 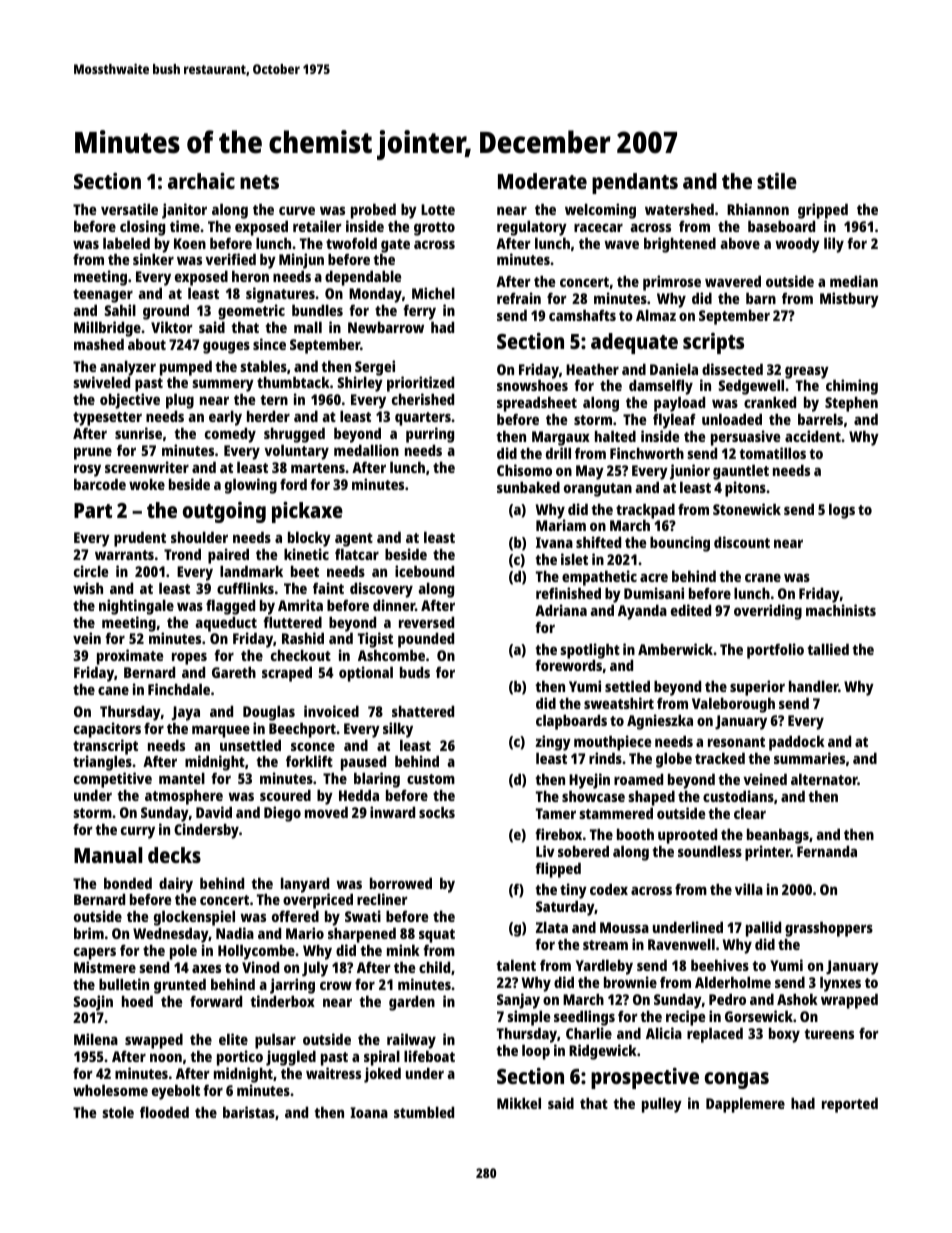 I want to click on nets, so click(x=259, y=182).
